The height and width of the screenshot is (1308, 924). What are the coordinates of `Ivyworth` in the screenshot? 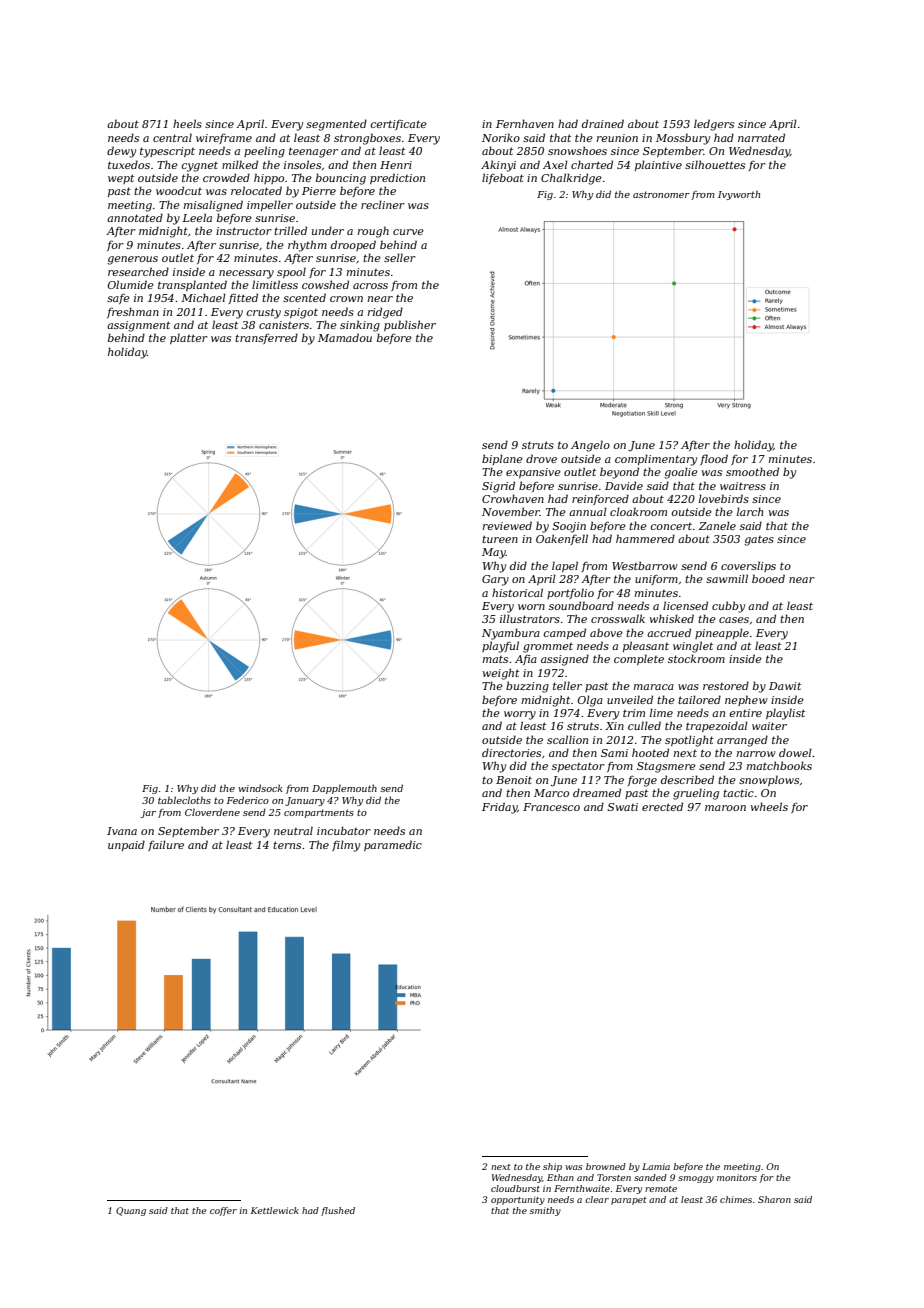 It's located at (739, 195).
